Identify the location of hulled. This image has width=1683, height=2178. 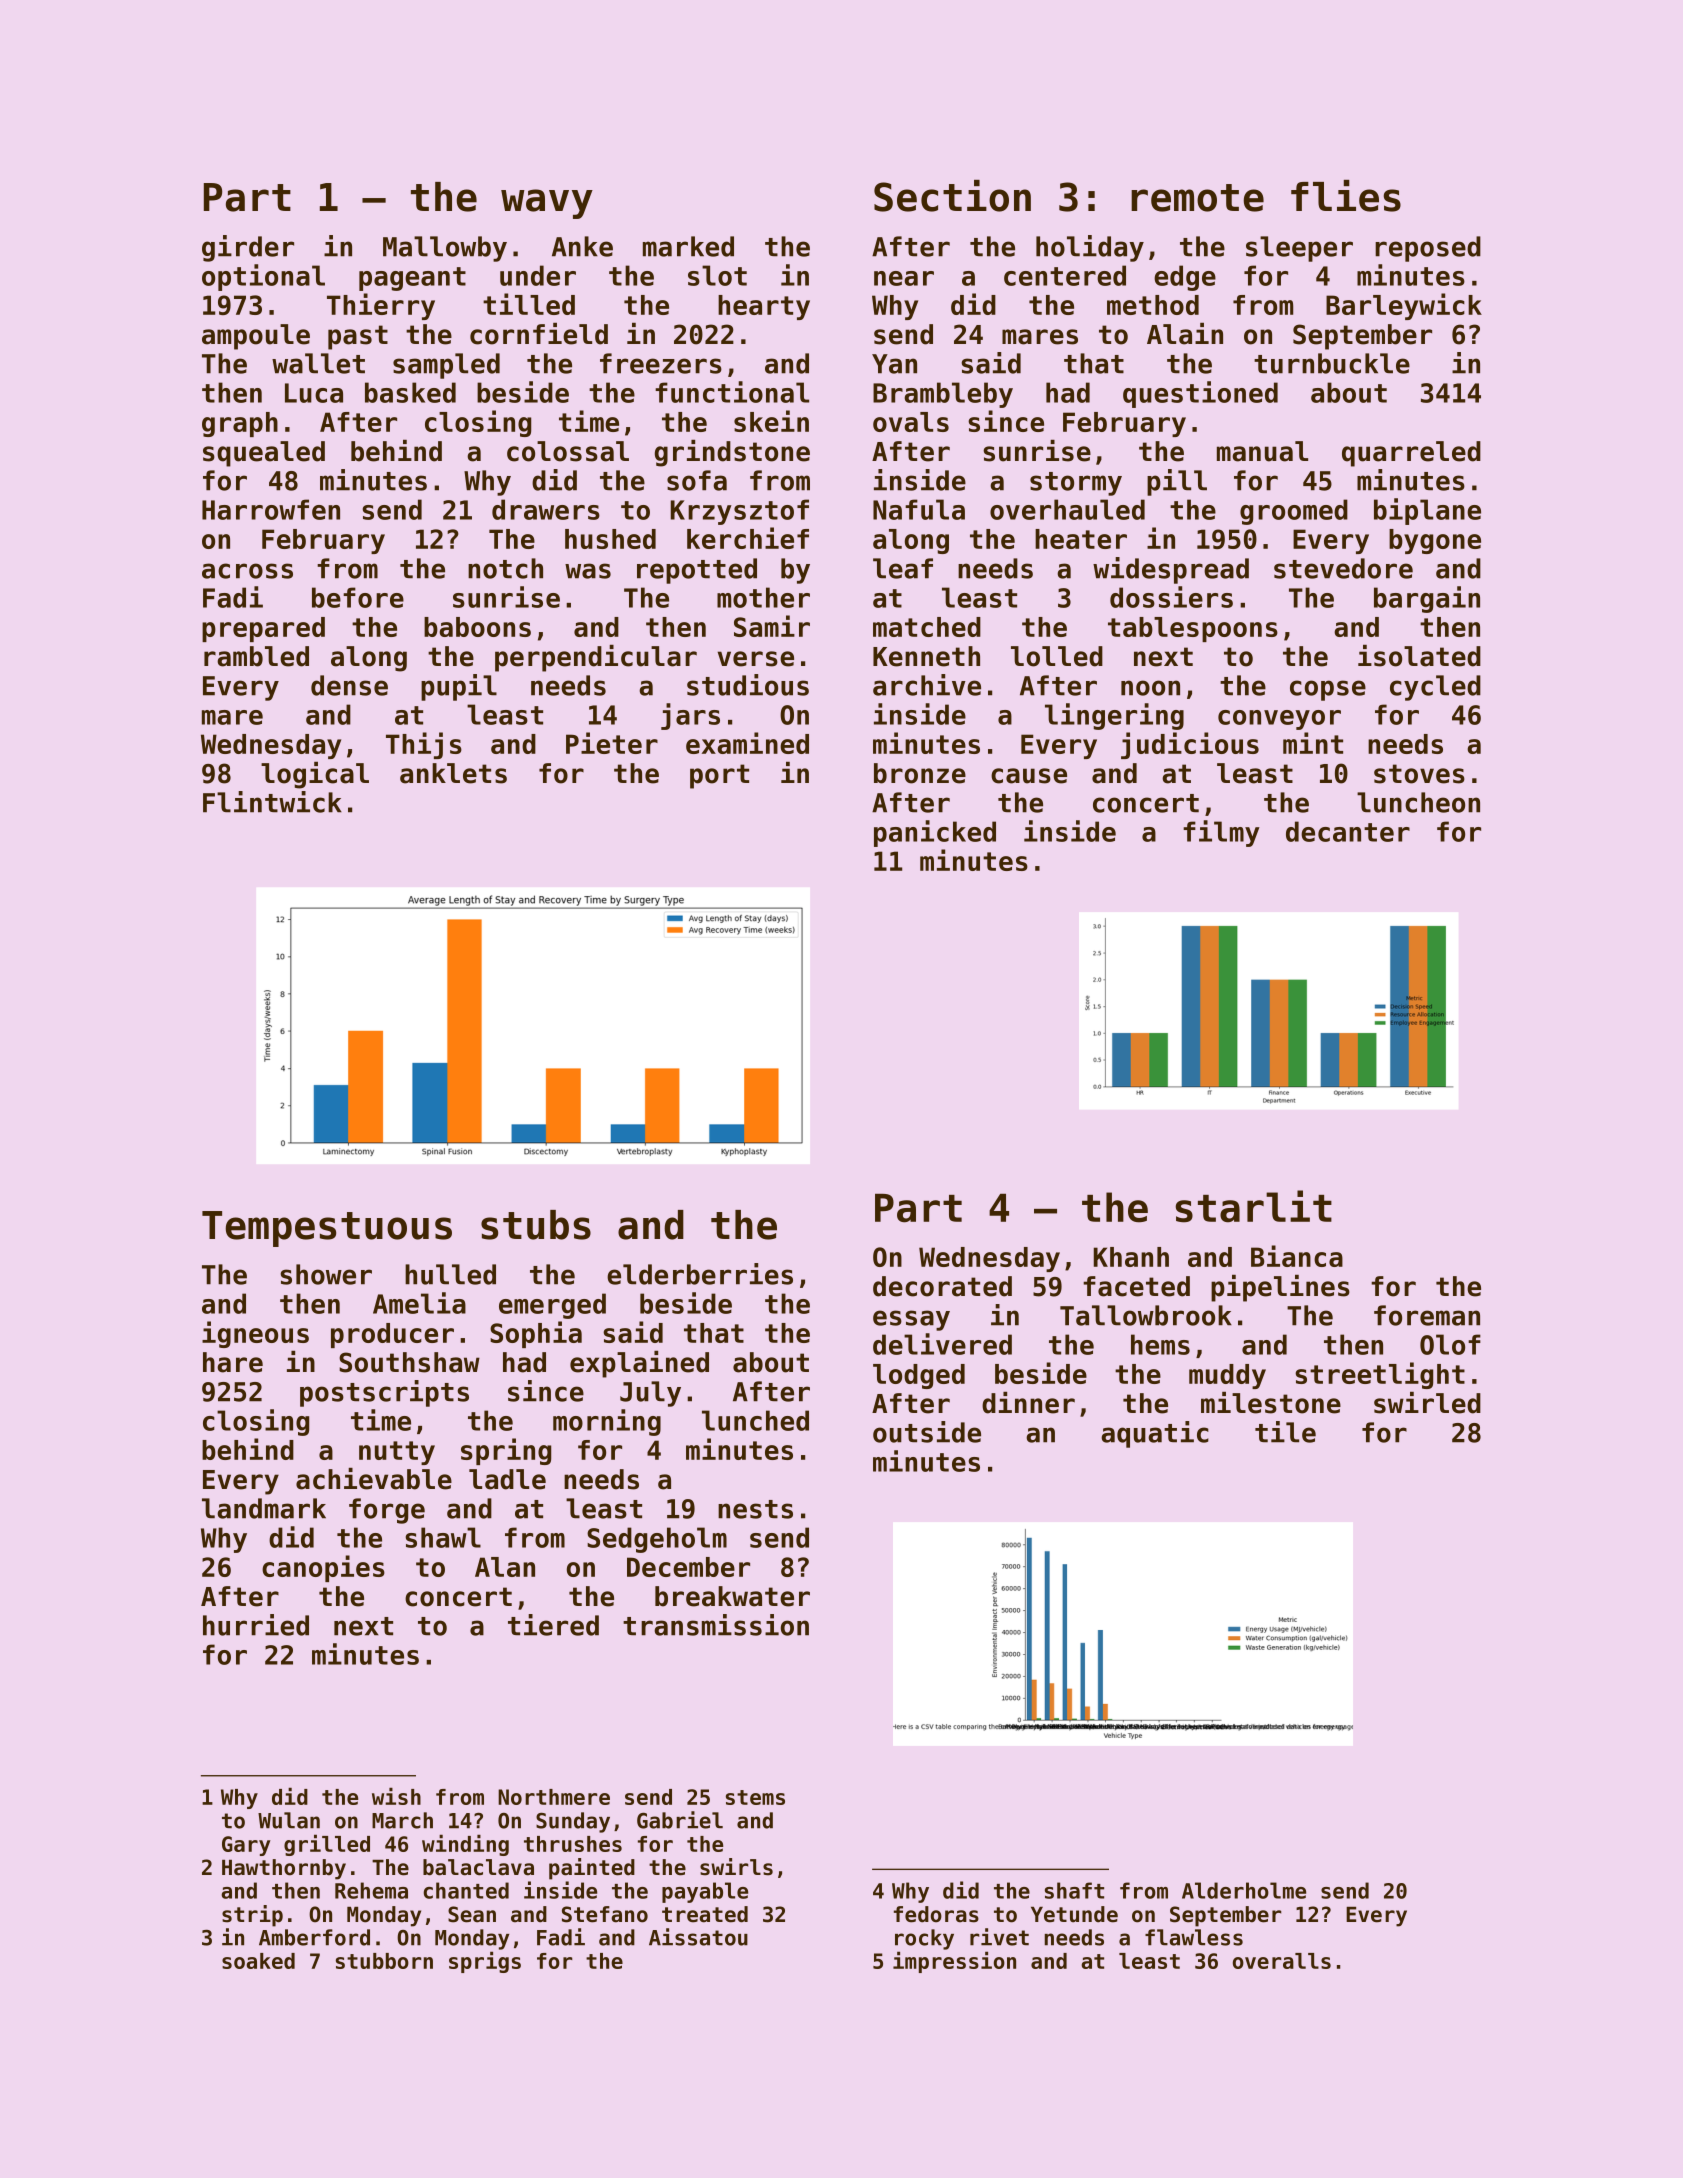
(450, 1274).
